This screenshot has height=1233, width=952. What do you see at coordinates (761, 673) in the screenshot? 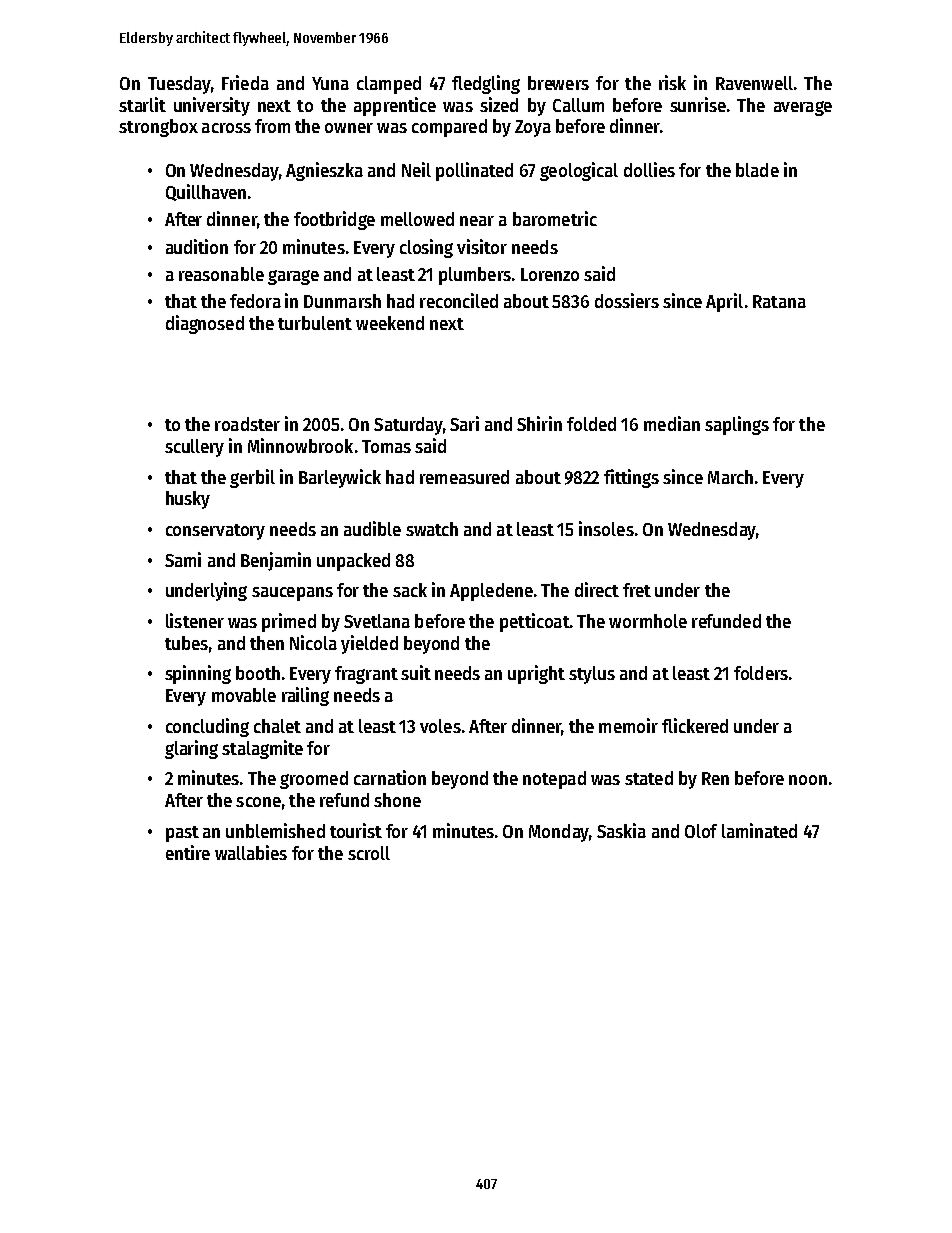
I see `folders` at bounding box center [761, 673].
